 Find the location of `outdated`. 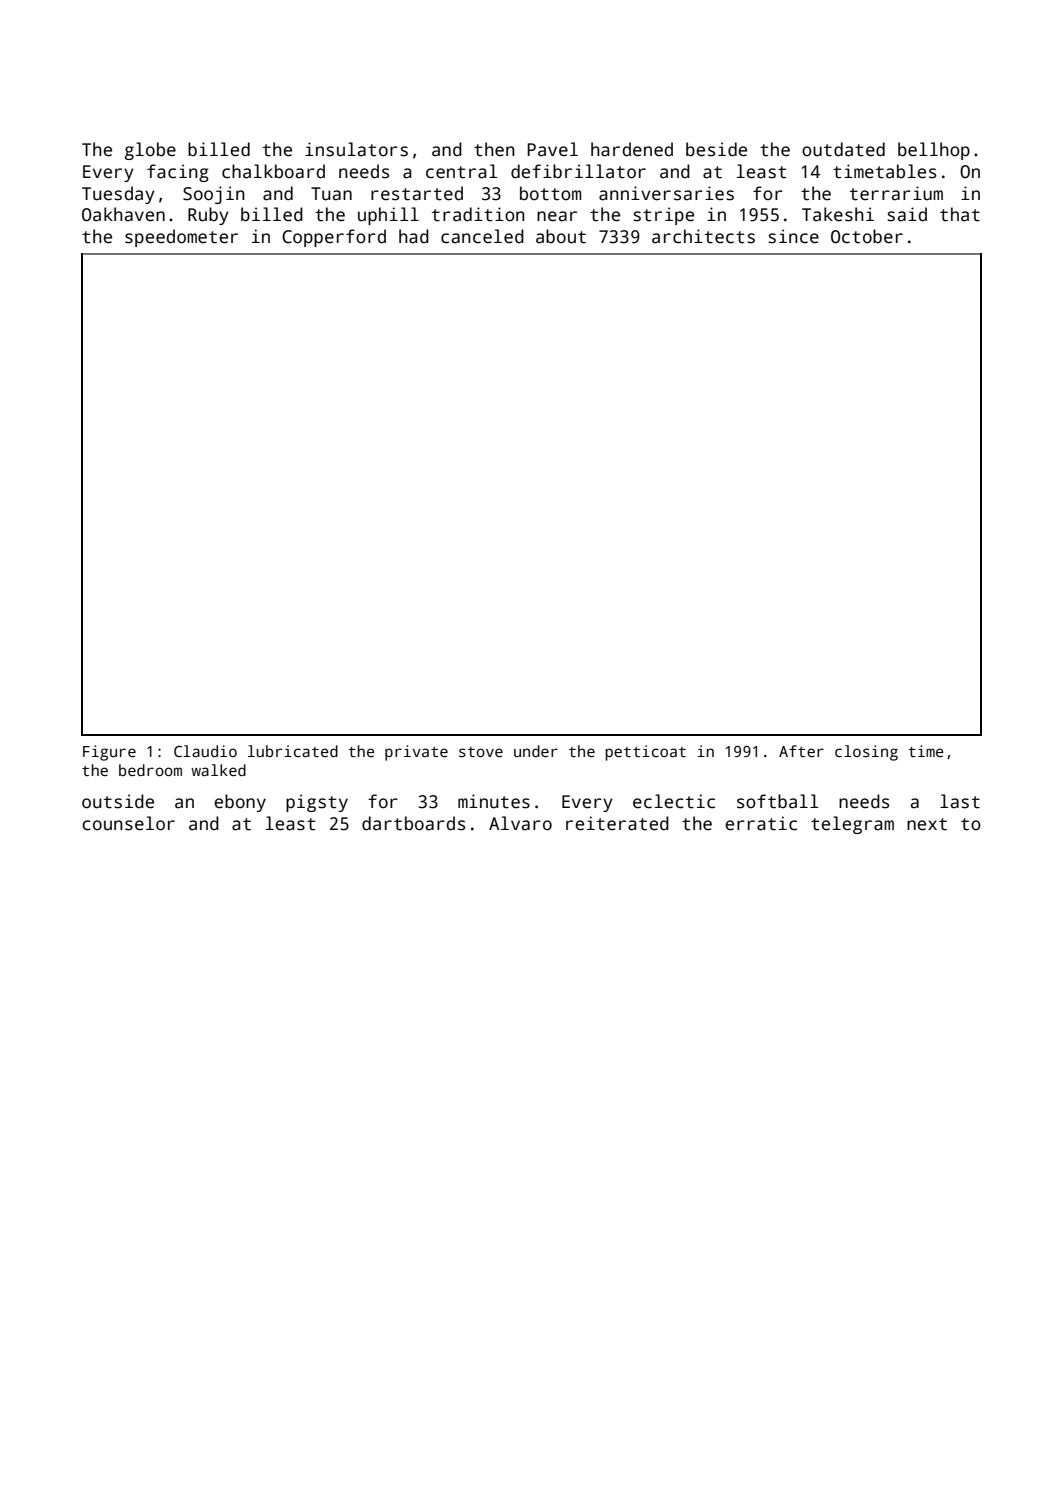

outdated is located at coordinates (843, 149).
